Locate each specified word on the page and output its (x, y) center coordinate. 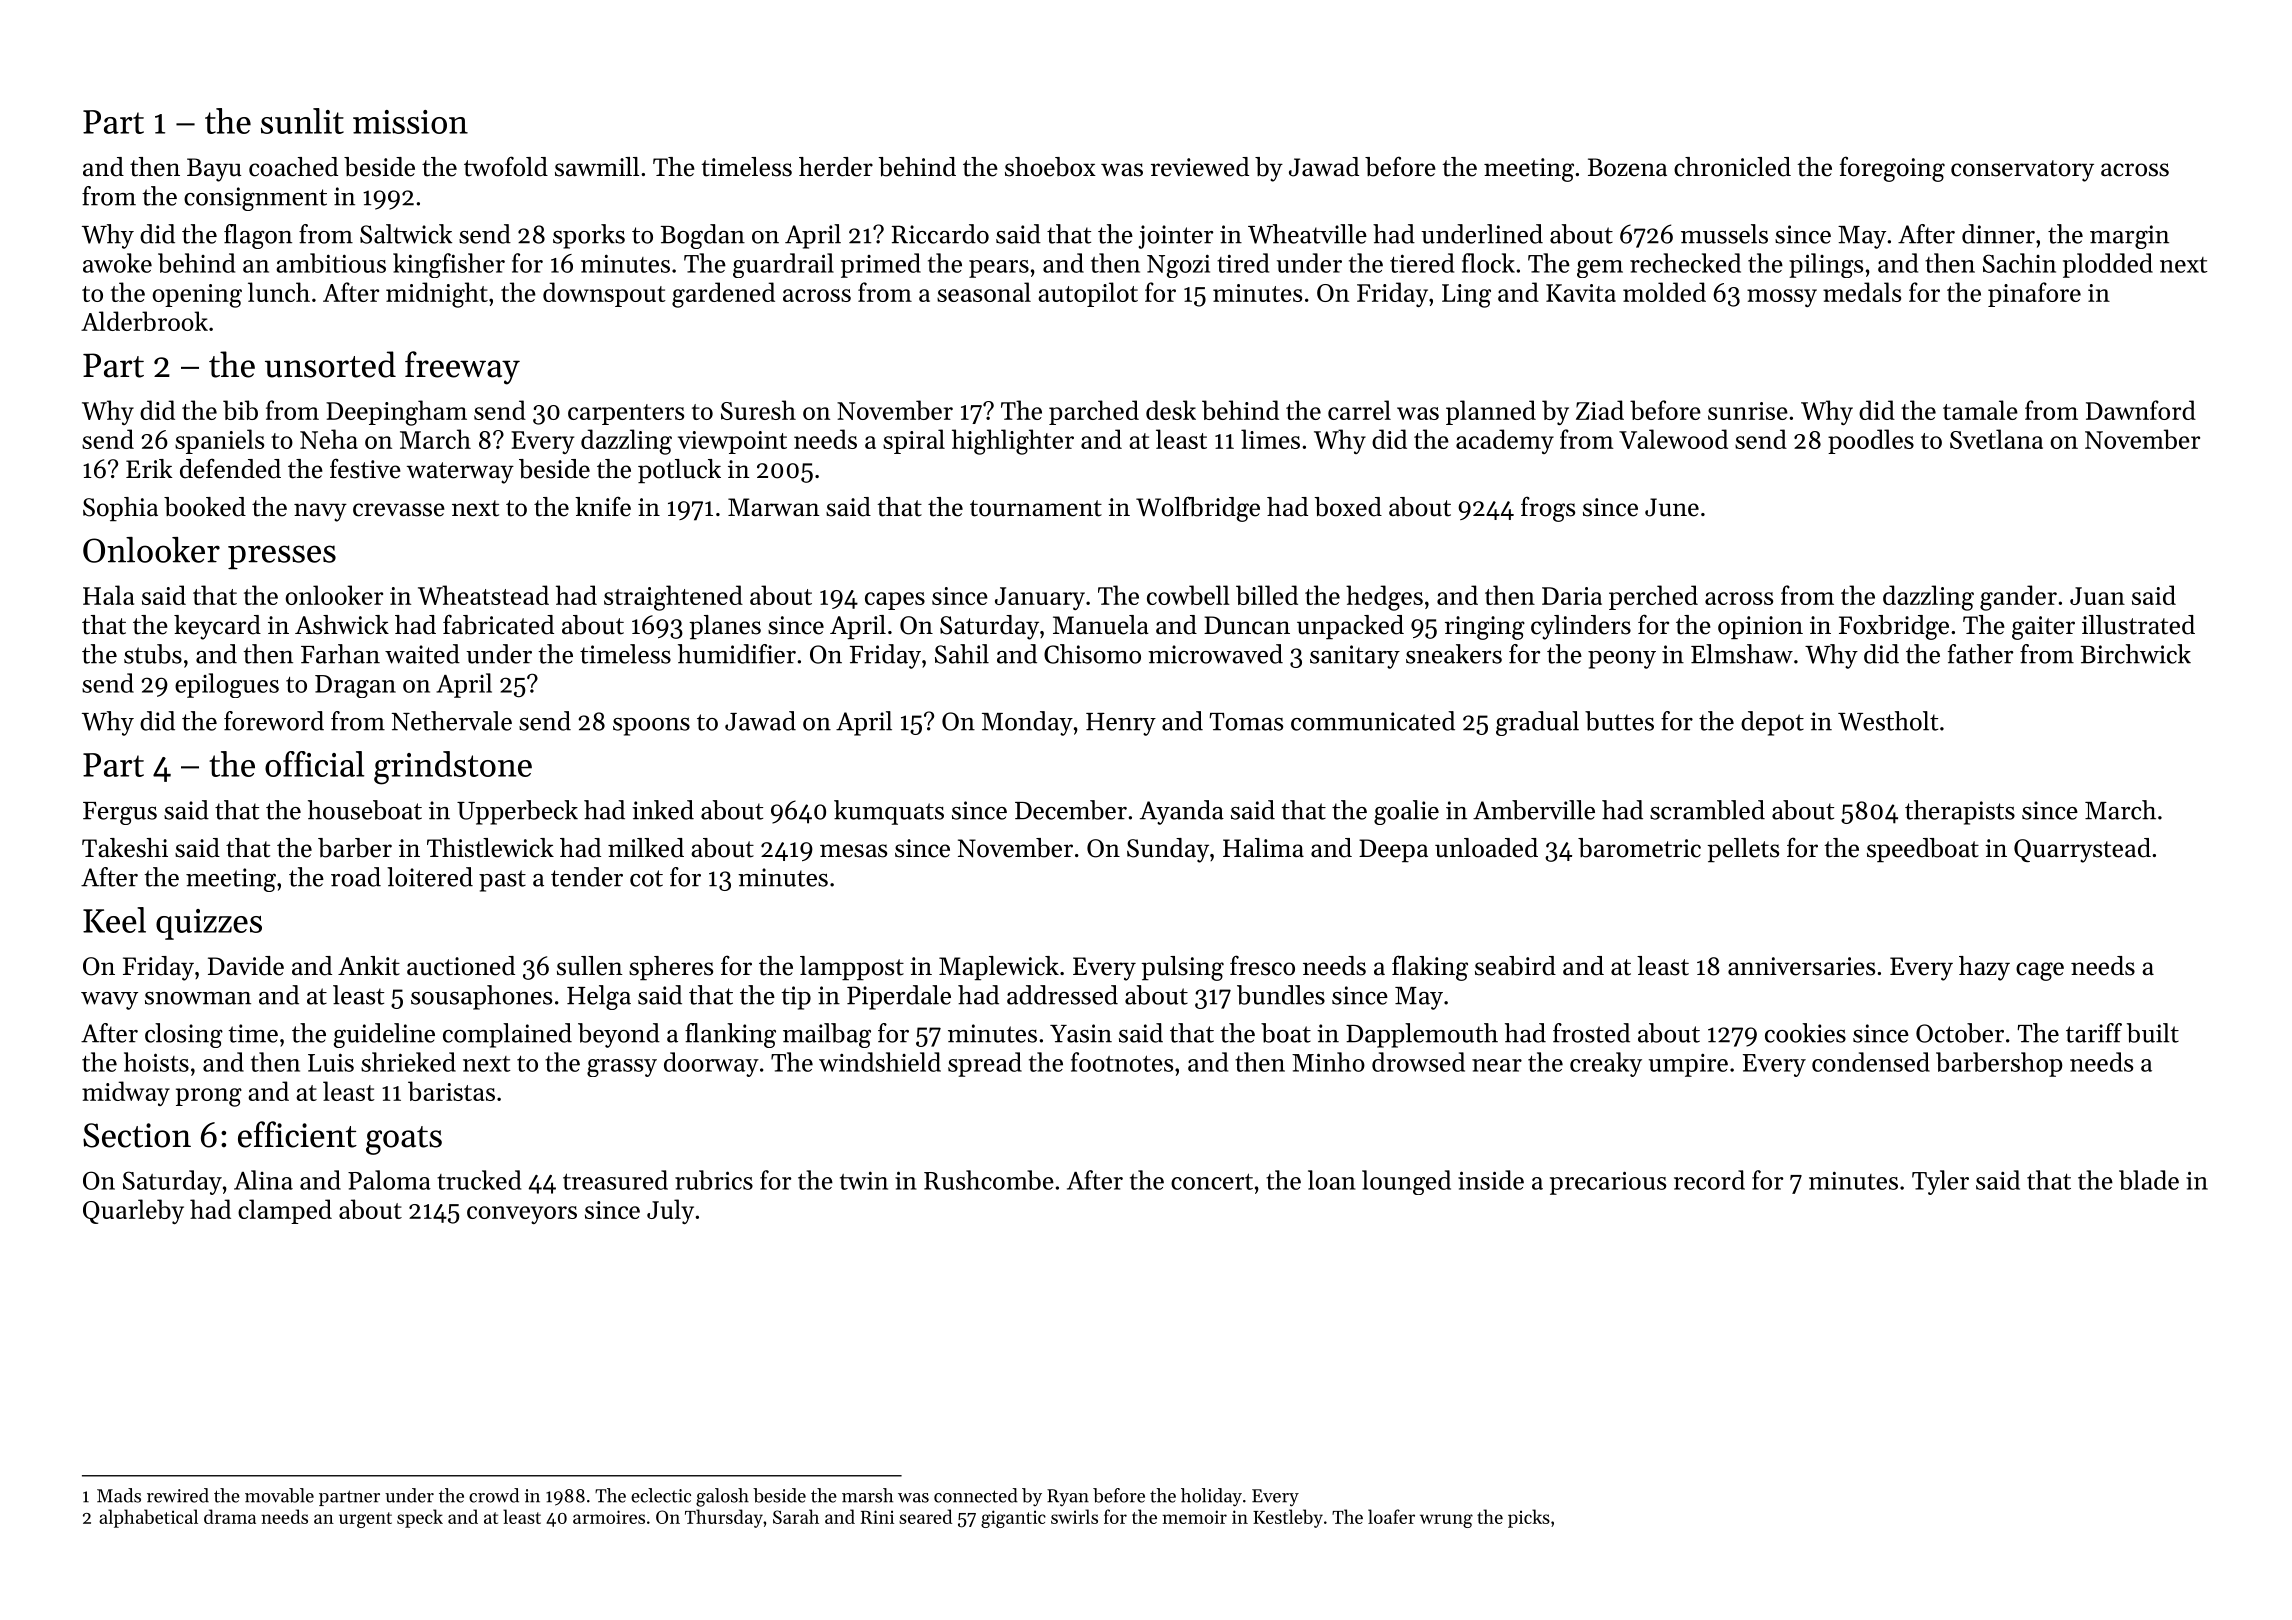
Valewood (1673, 439)
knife (603, 506)
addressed (1062, 995)
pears (999, 269)
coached (293, 167)
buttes (1619, 721)
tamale (1980, 410)
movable (279, 1495)
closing (184, 1035)
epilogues (227, 685)
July (670, 1211)
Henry (1121, 724)
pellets (1743, 850)
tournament (1036, 508)
